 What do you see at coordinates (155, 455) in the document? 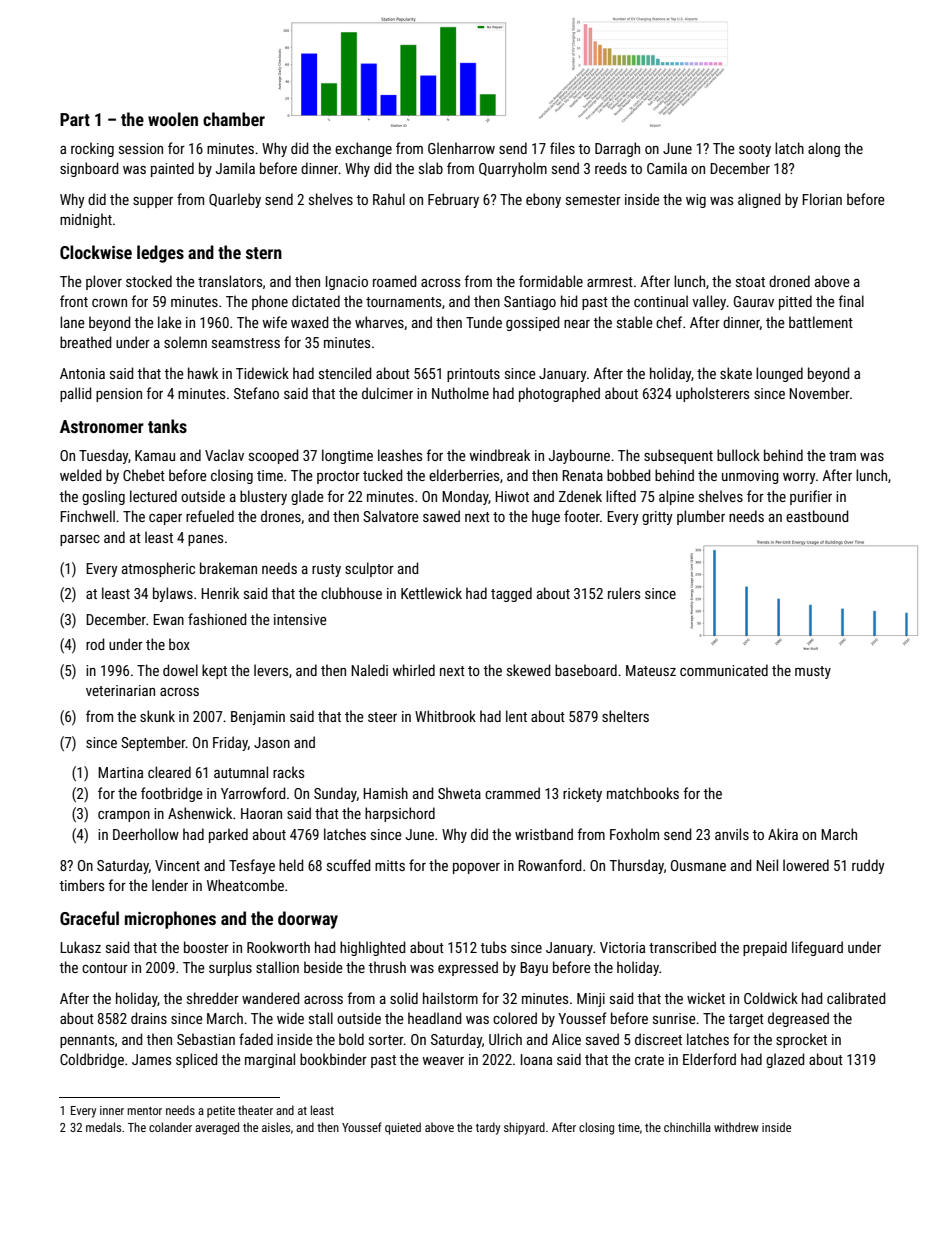
I see `Kamau` at bounding box center [155, 455].
